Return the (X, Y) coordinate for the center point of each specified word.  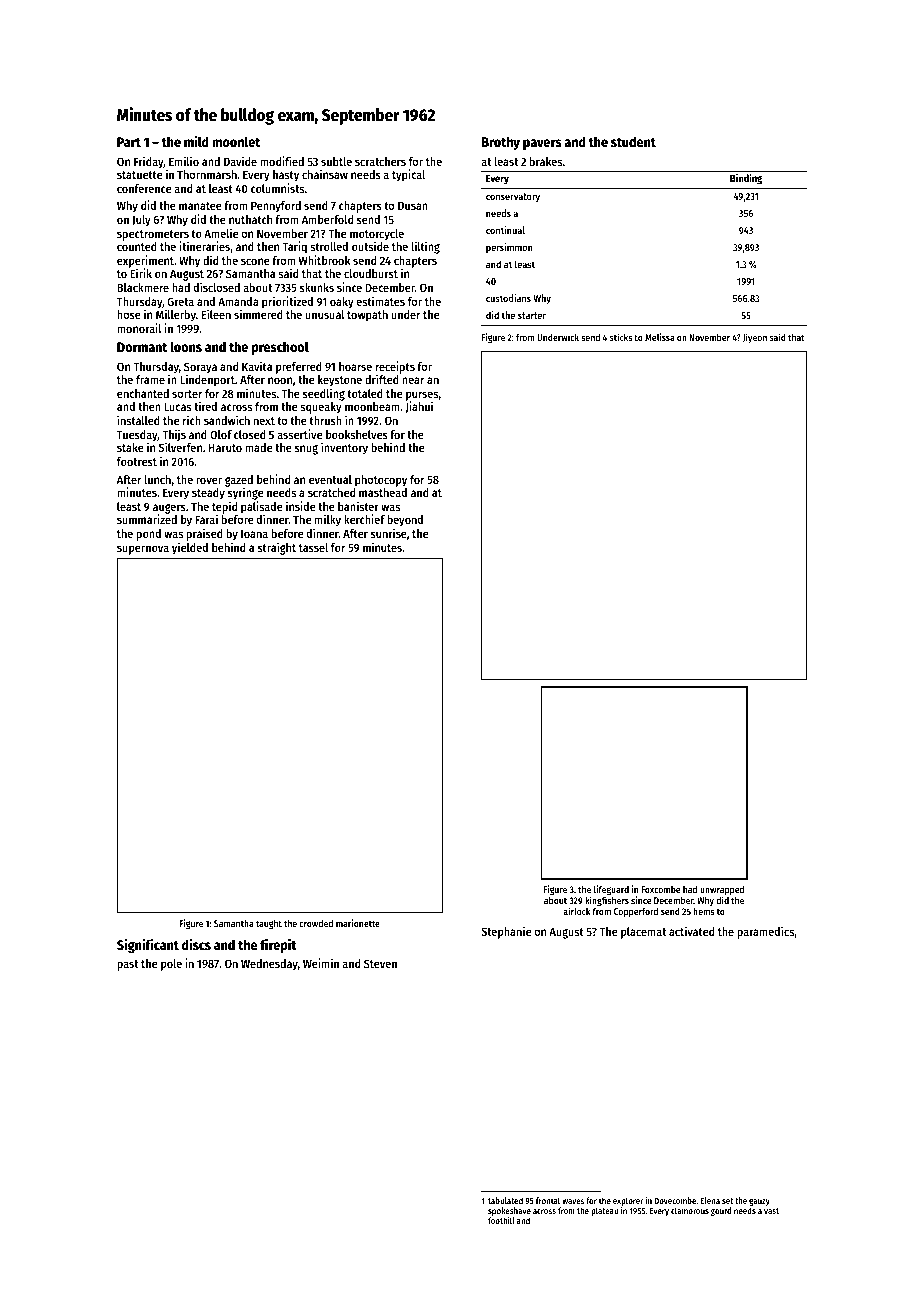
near (413, 380)
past (127, 965)
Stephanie (506, 932)
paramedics (766, 932)
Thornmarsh (207, 174)
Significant (148, 946)
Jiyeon (755, 338)
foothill (501, 1220)
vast (771, 1211)
